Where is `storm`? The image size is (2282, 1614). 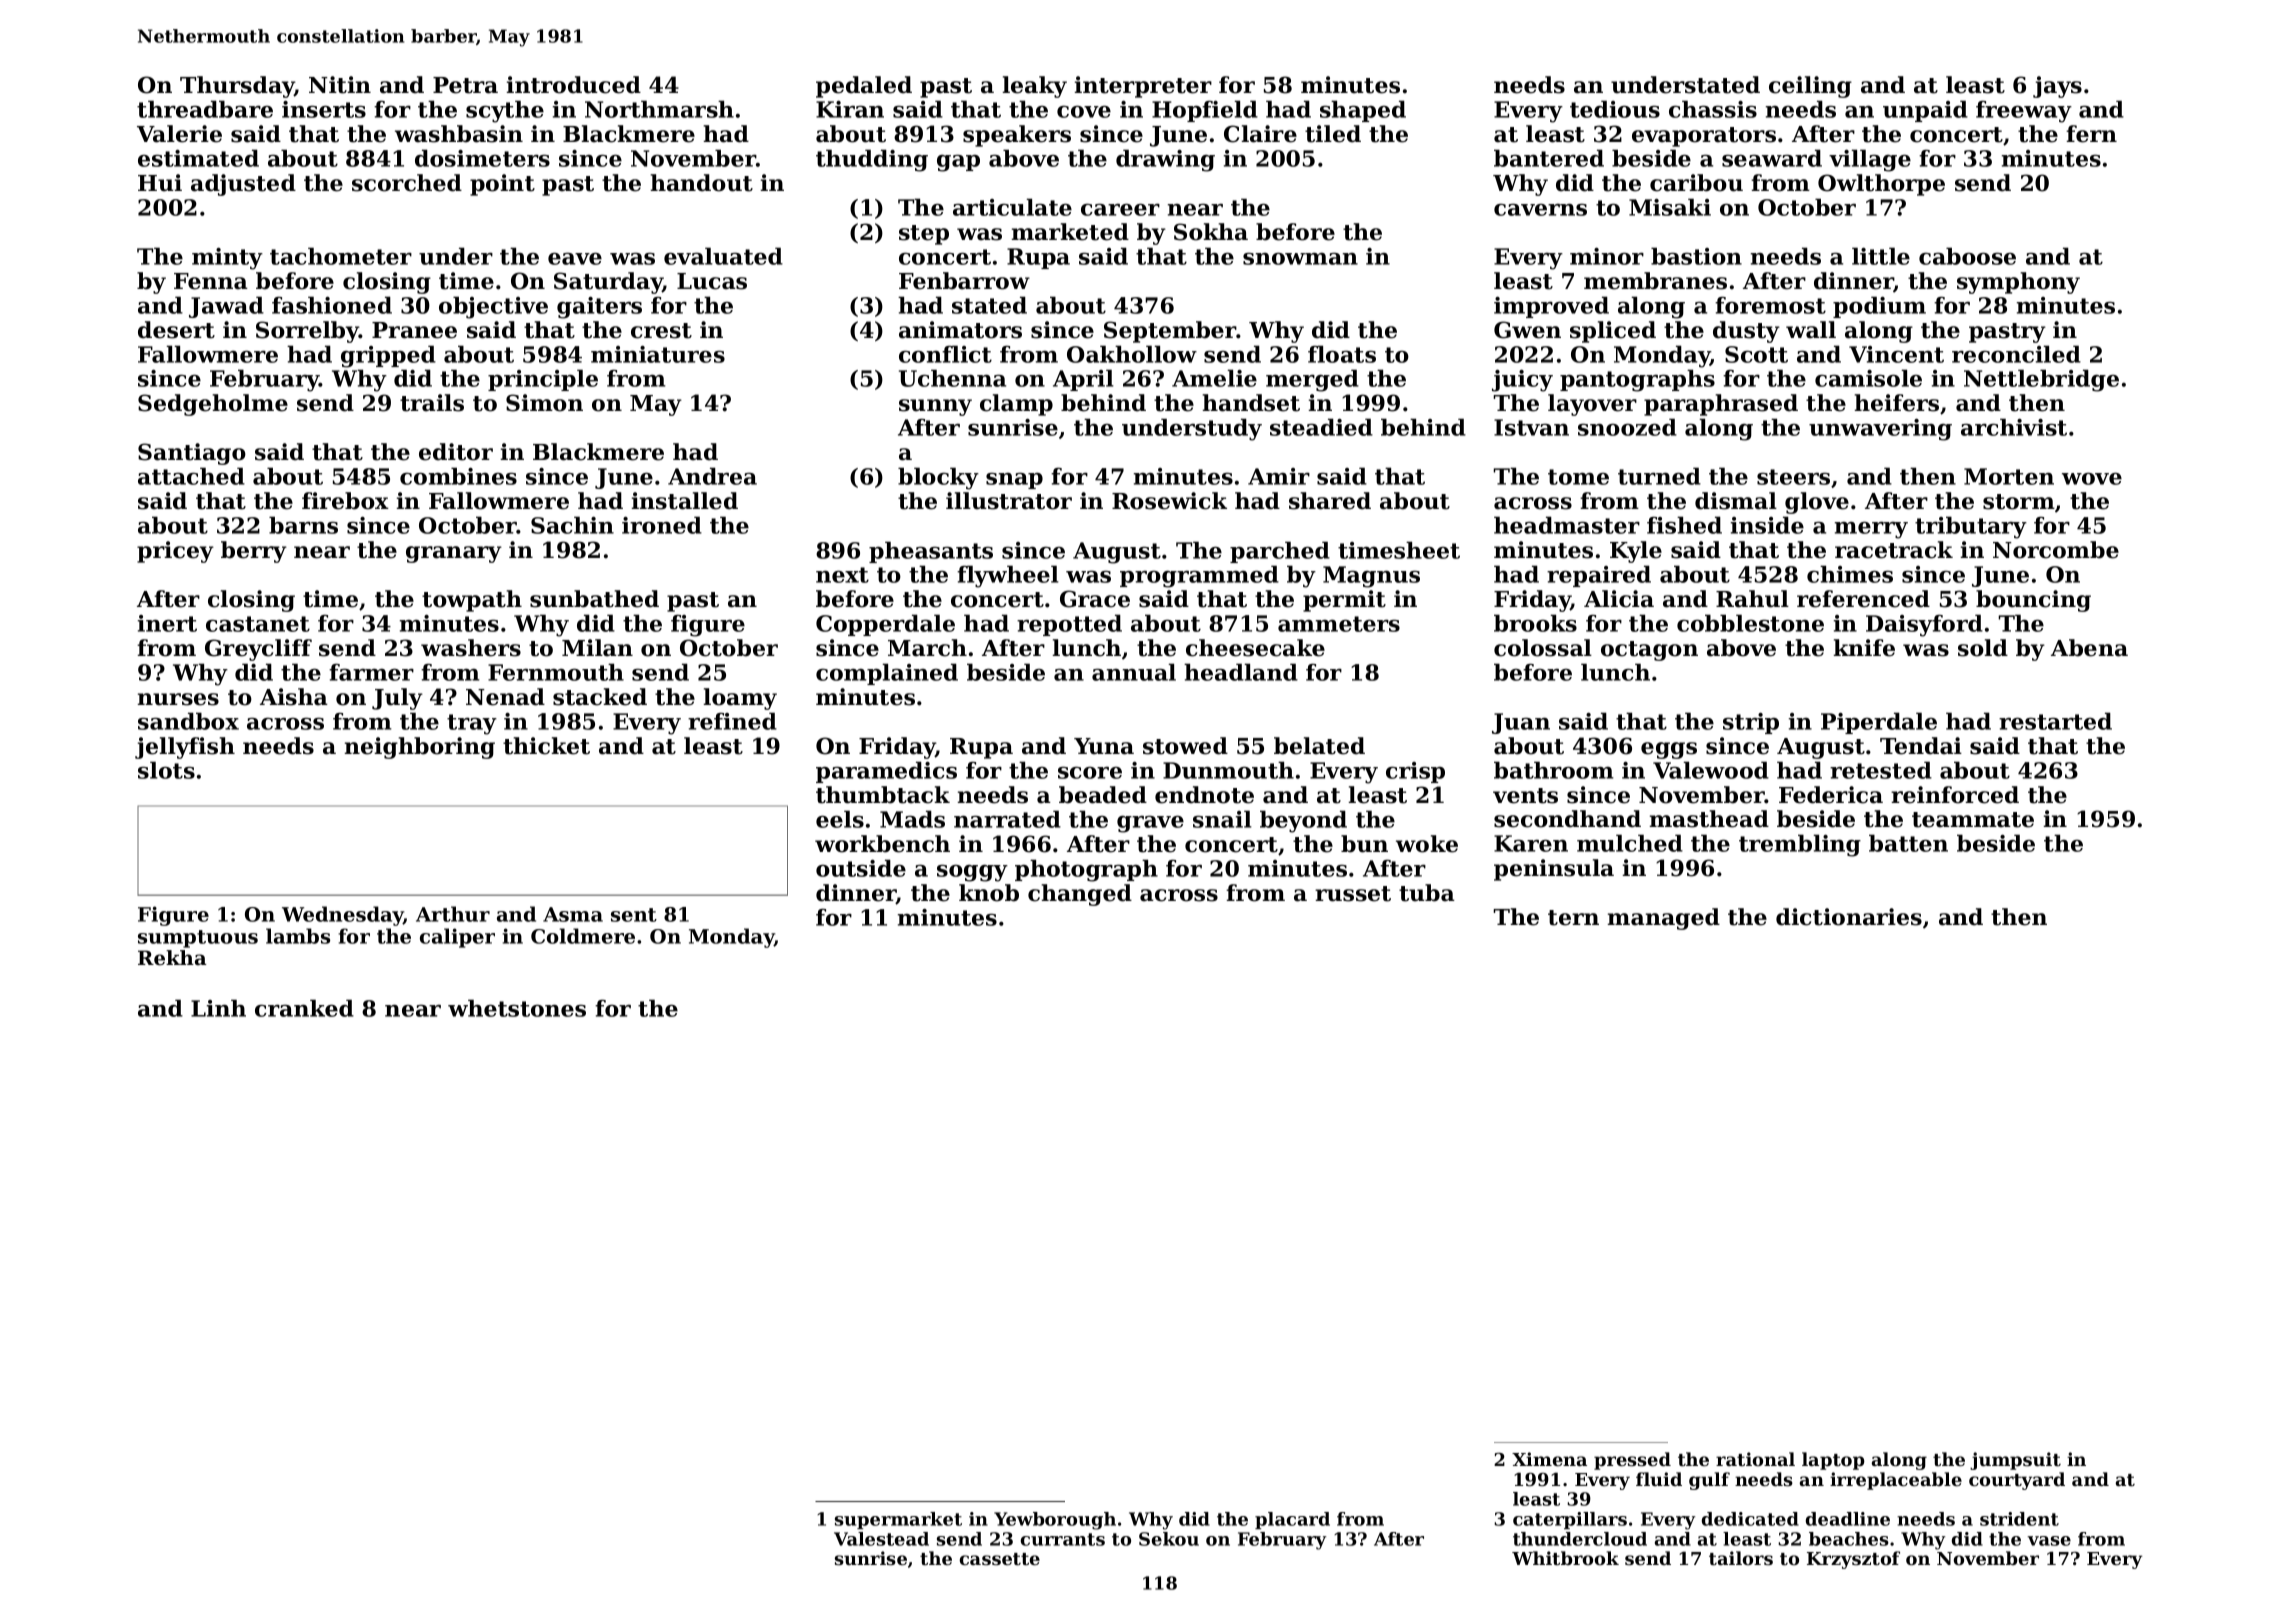
storm is located at coordinates (2019, 502).
